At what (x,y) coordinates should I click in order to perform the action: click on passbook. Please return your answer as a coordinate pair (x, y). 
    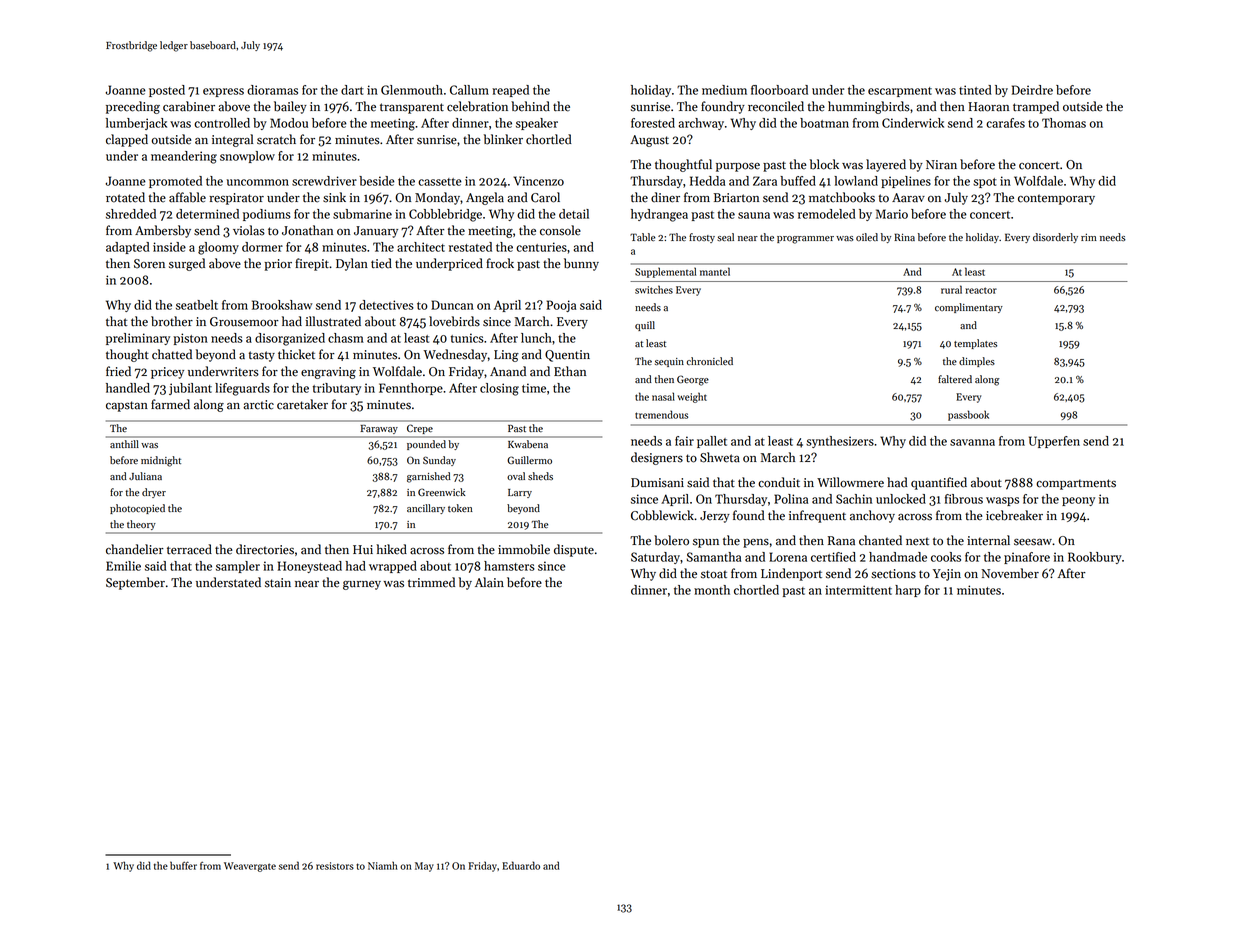
    Looking at the image, I should click on (968, 415).
